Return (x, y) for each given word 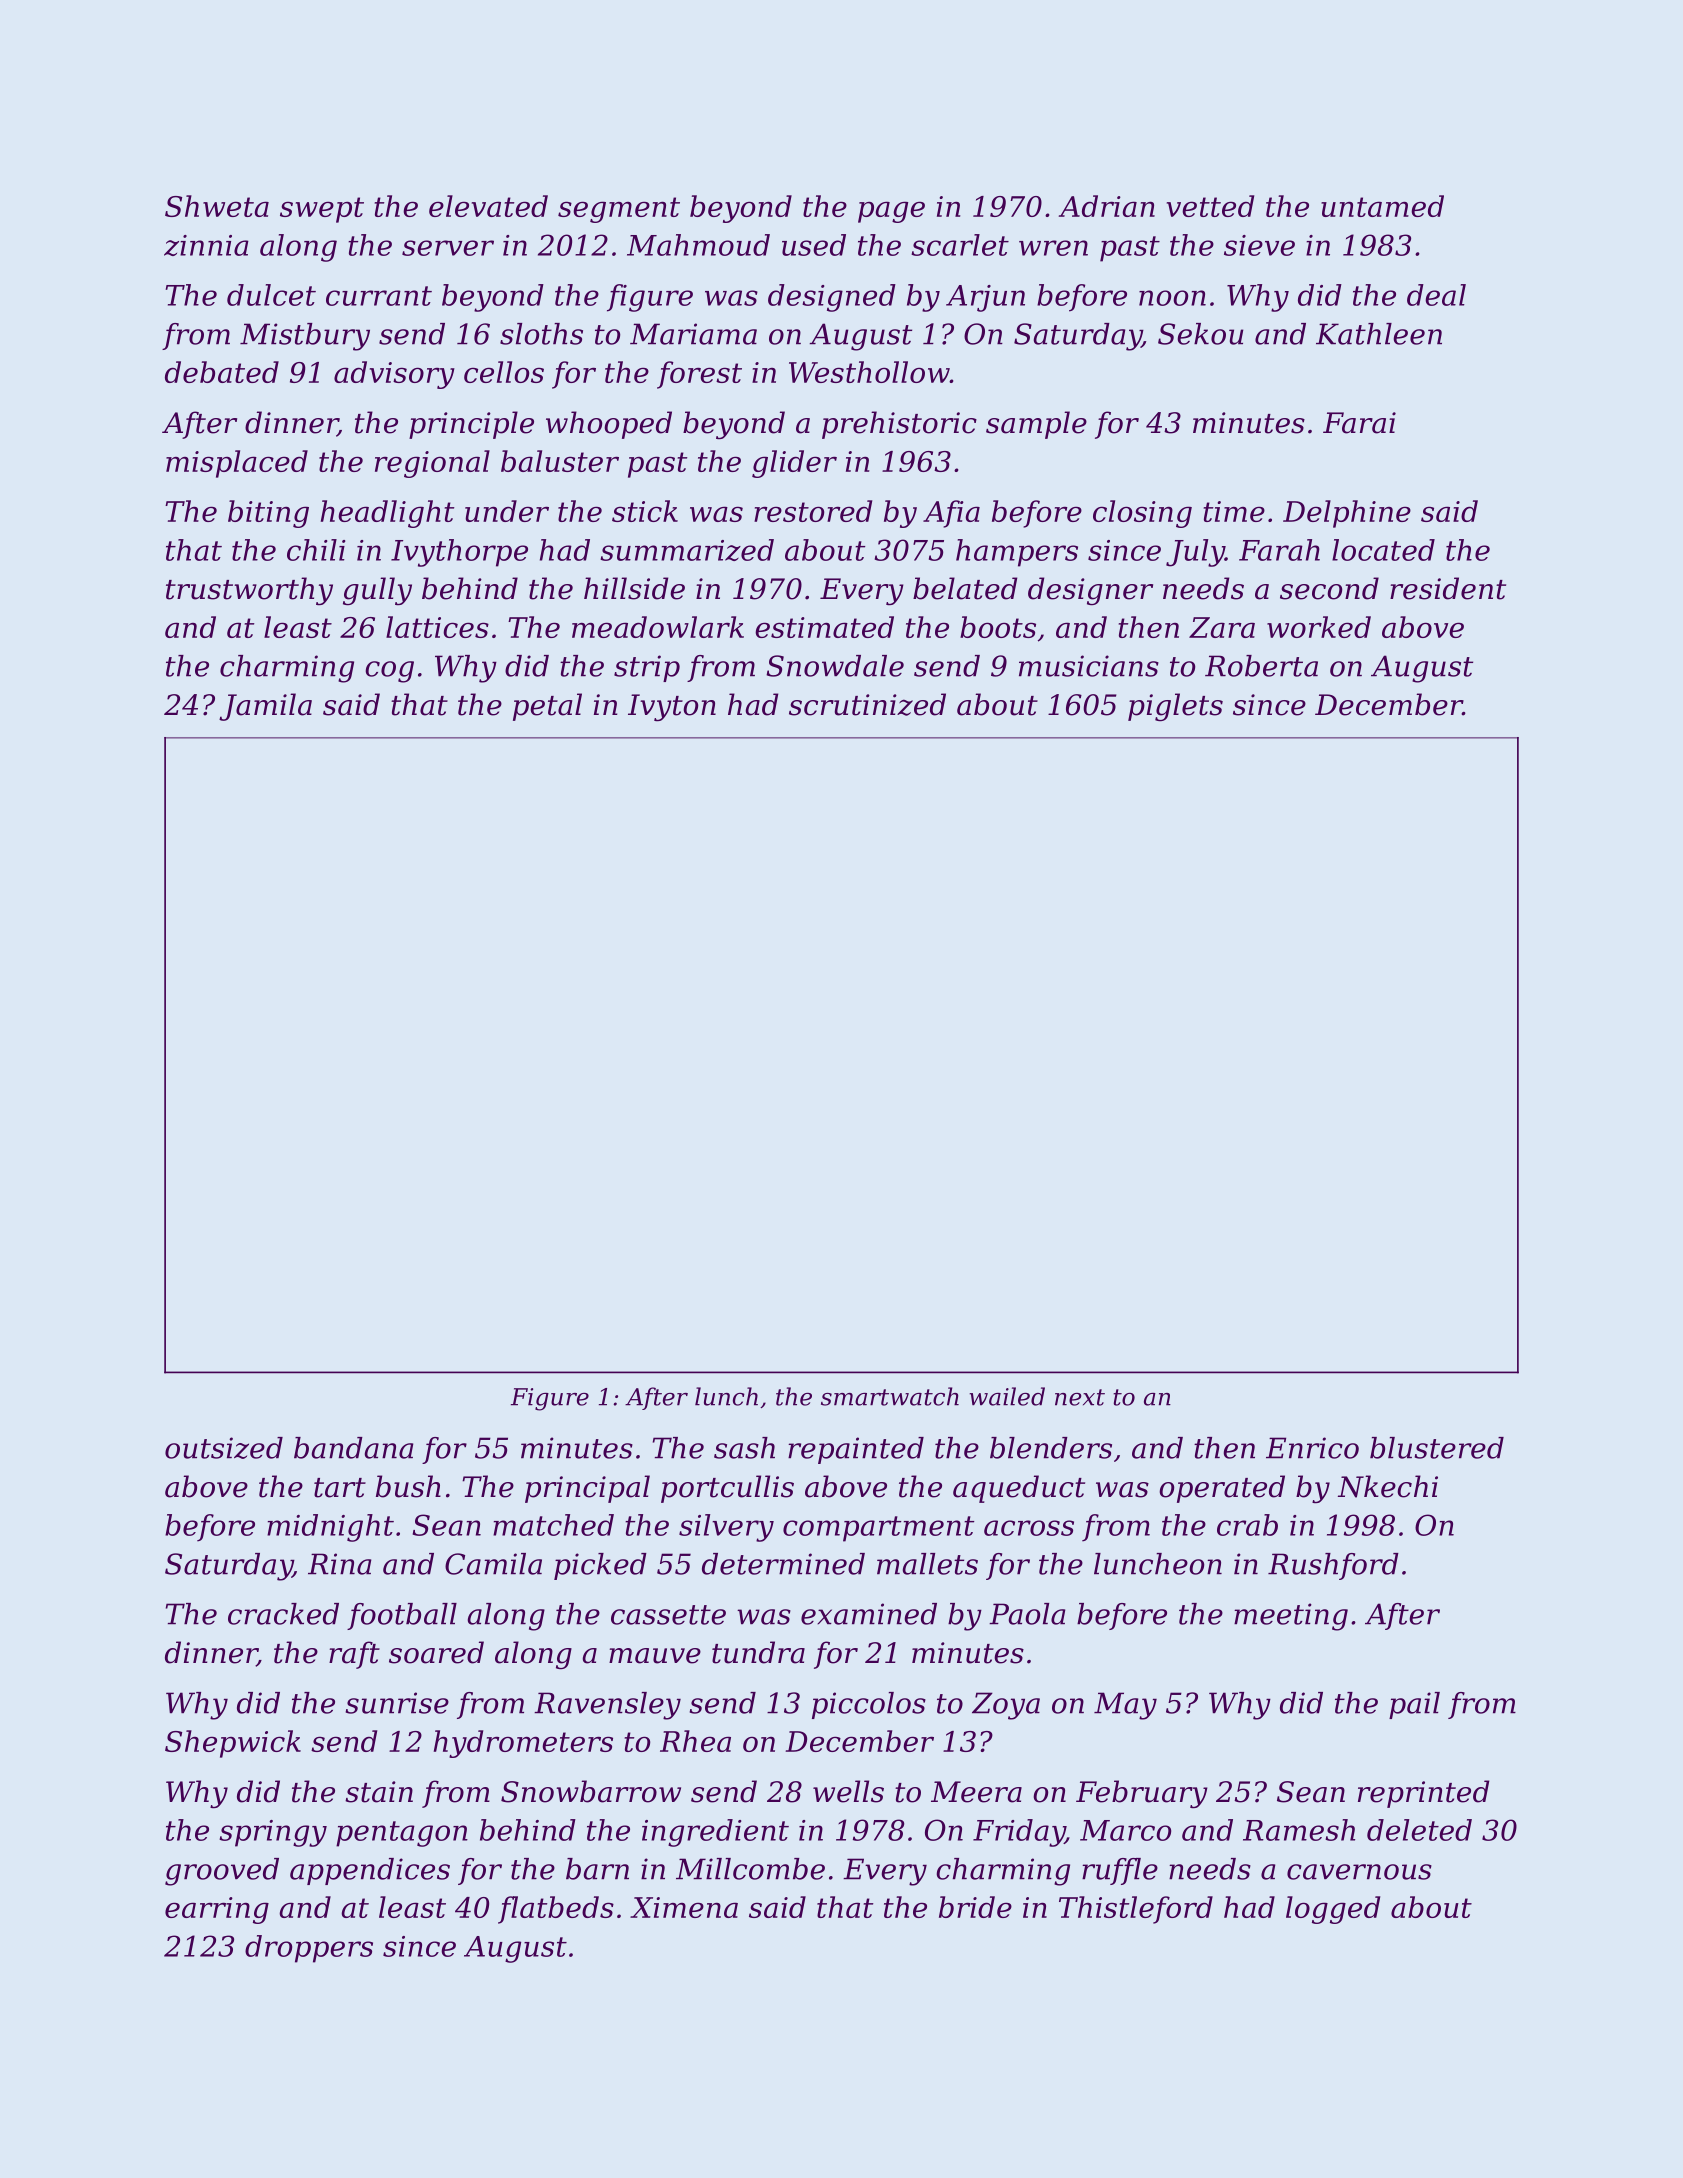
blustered (1437, 1448)
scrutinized (867, 704)
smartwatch (890, 1396)
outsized (224, 1448)
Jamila (265, 707)
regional (432, 464)
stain (379, 1792)
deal (1436, 295)
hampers (1017, 553)
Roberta (1261, 666)
